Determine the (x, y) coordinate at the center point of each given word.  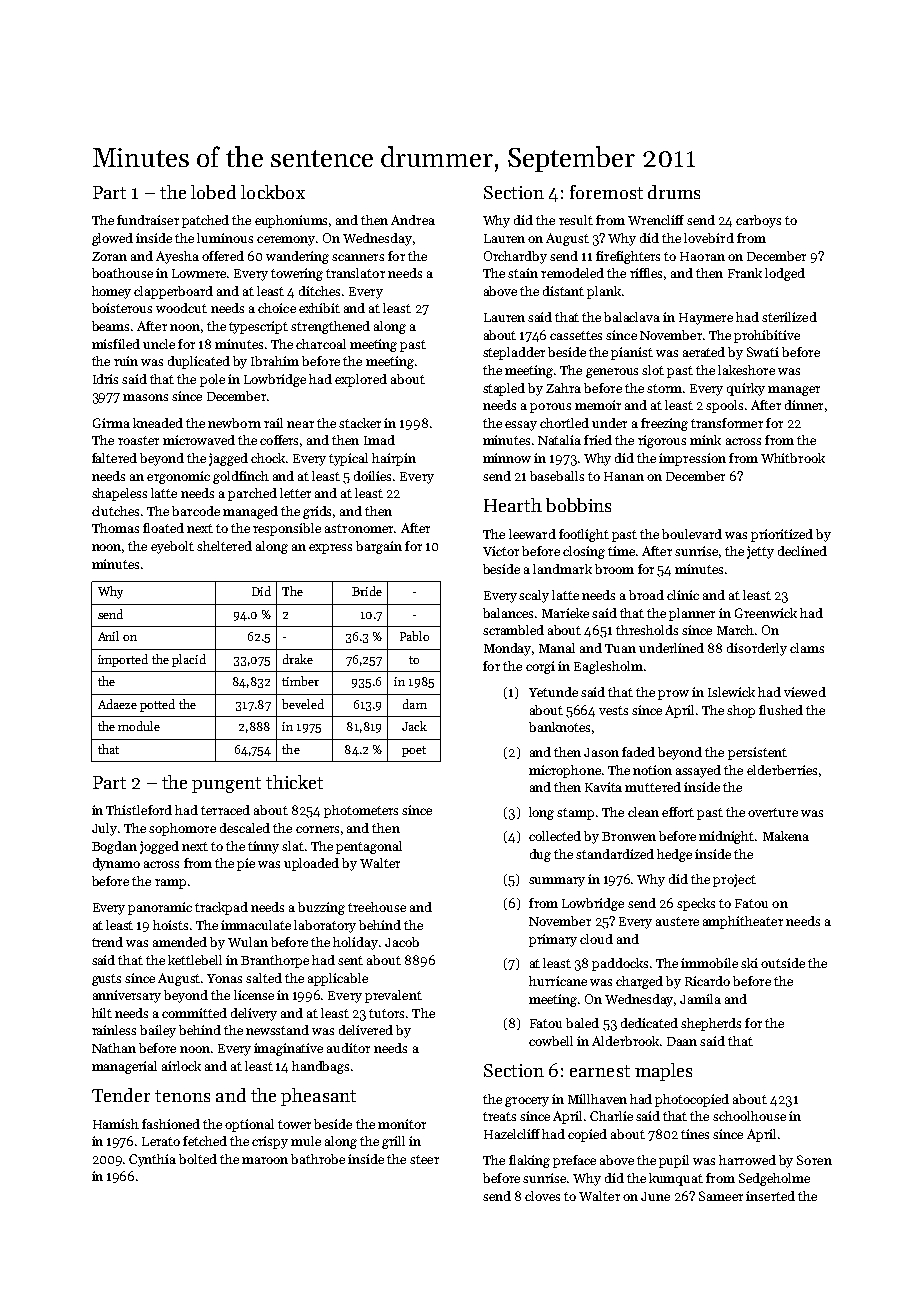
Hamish (116, 1124)
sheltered (224, 546)
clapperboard (173, 292)
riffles (646, 273)
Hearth (513, 505)
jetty (760, 552)
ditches (319, 291)
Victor (501, 551)
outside (783, 963)
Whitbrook (793, 458)
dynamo (116, 864)
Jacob (402, 942)
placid (189, 660)
